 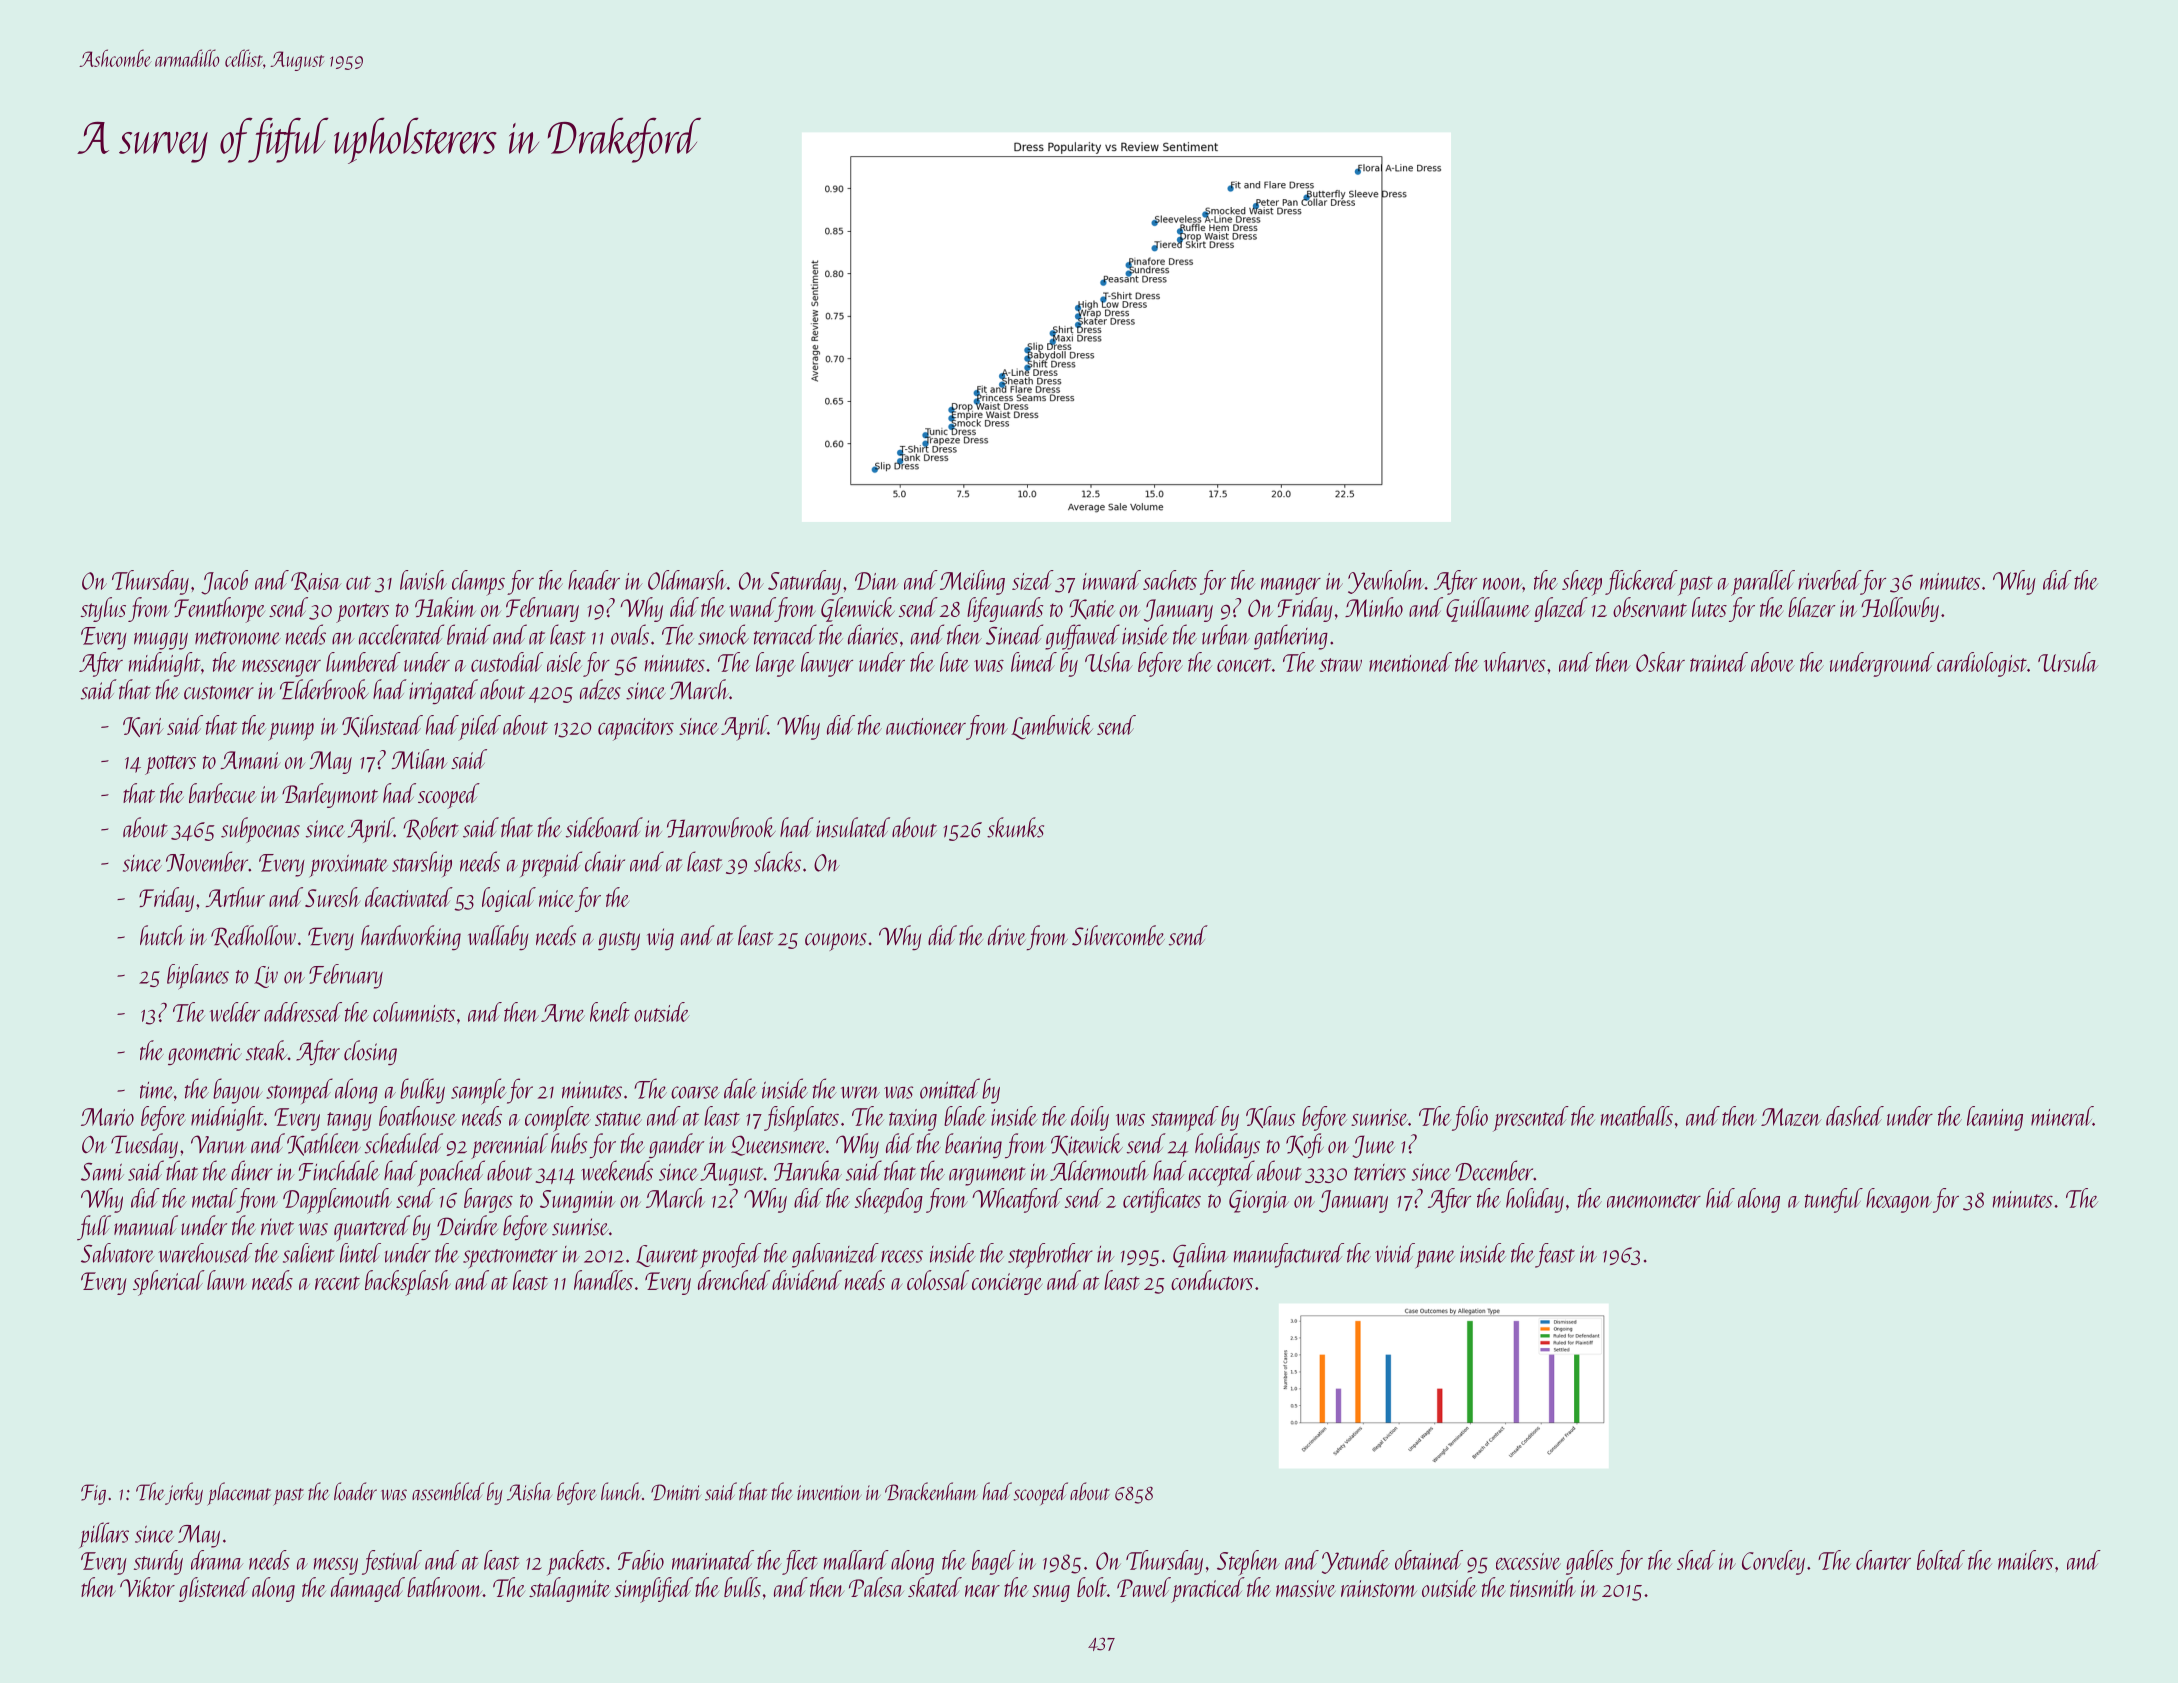 What do you see at coordinates (368, 1589) in the screenshot?
I see `damaged` at bounding box center [368, 1589].
